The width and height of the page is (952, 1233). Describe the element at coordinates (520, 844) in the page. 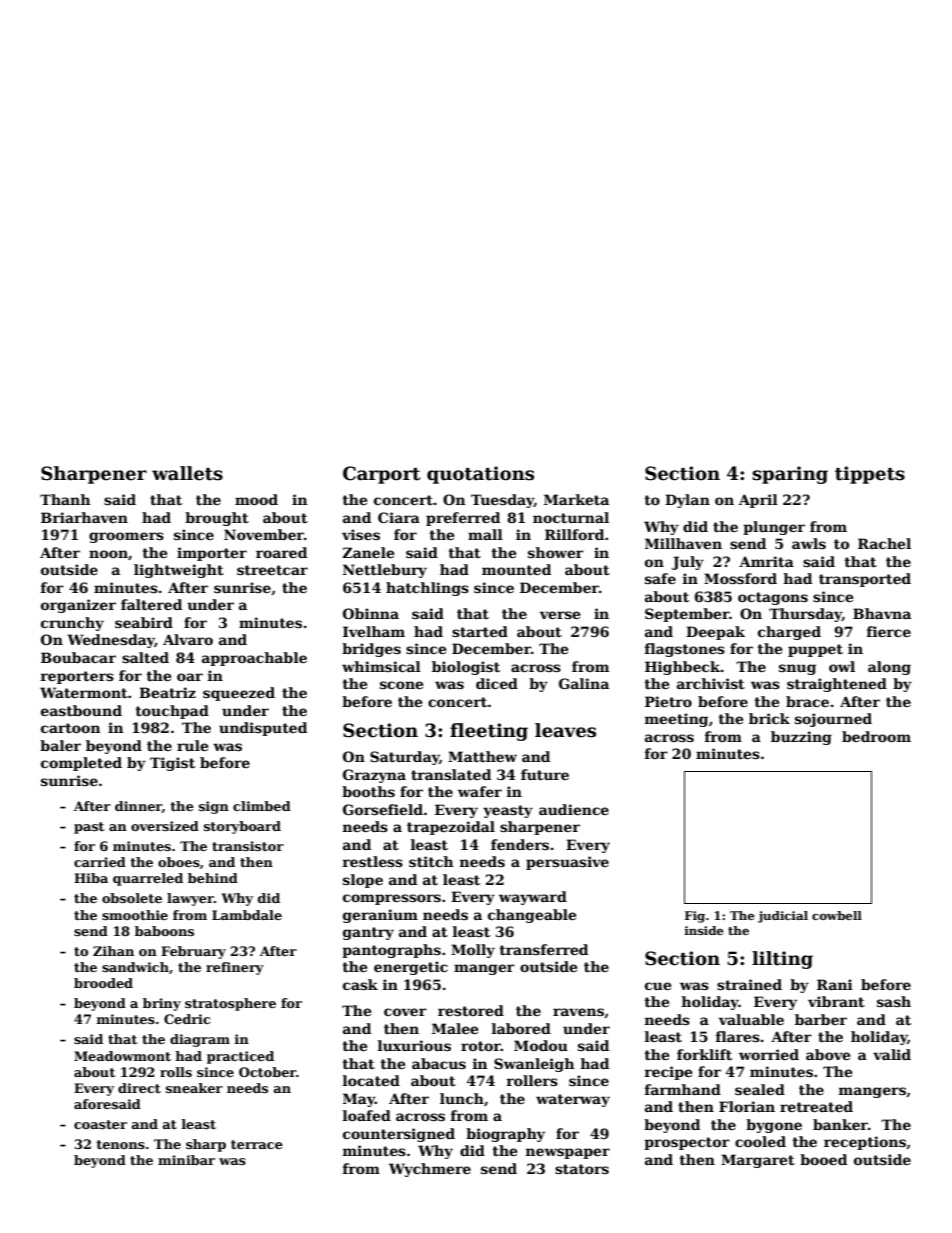

I see `fenders` at that location.
